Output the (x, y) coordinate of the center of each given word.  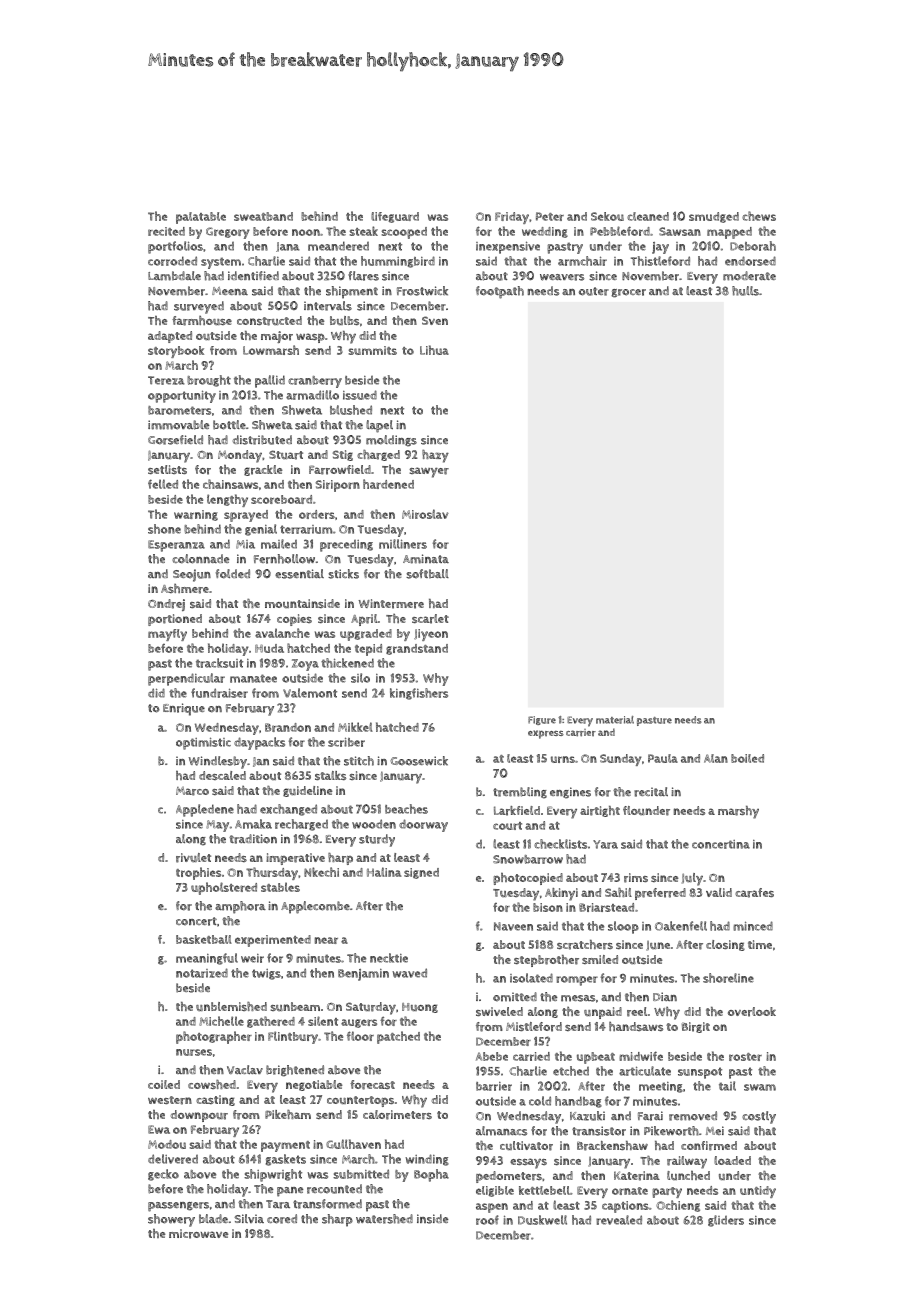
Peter (550, 216)
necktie (389, 958)
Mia (245, 544)
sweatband (263, 216)
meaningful (207, 959)
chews (759, 216)
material (615, 720)
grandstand (417, 649)
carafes (754, 893)
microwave (198, 1234)
